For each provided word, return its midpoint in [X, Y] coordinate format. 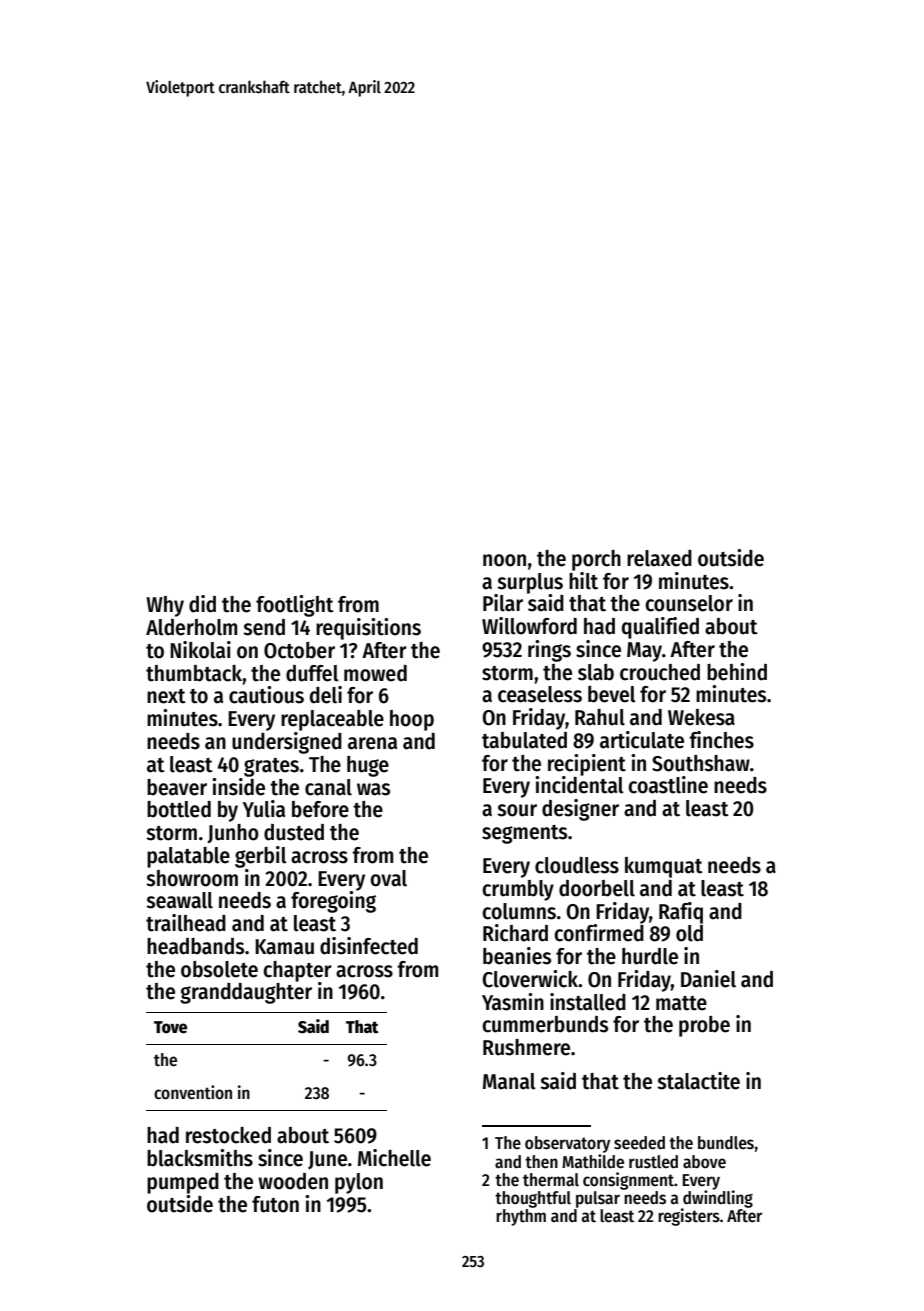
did [202, 604]
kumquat [664, 867]
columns [519, 911]
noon [504, 560]
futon [275, 1204]
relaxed [659, 558]
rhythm [521, 1217]
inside [238, 787]
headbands [195, 946]
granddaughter [246, 993]
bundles [726, 1143]
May [644, 652]
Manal [509, 1081]
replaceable [332, 720]
